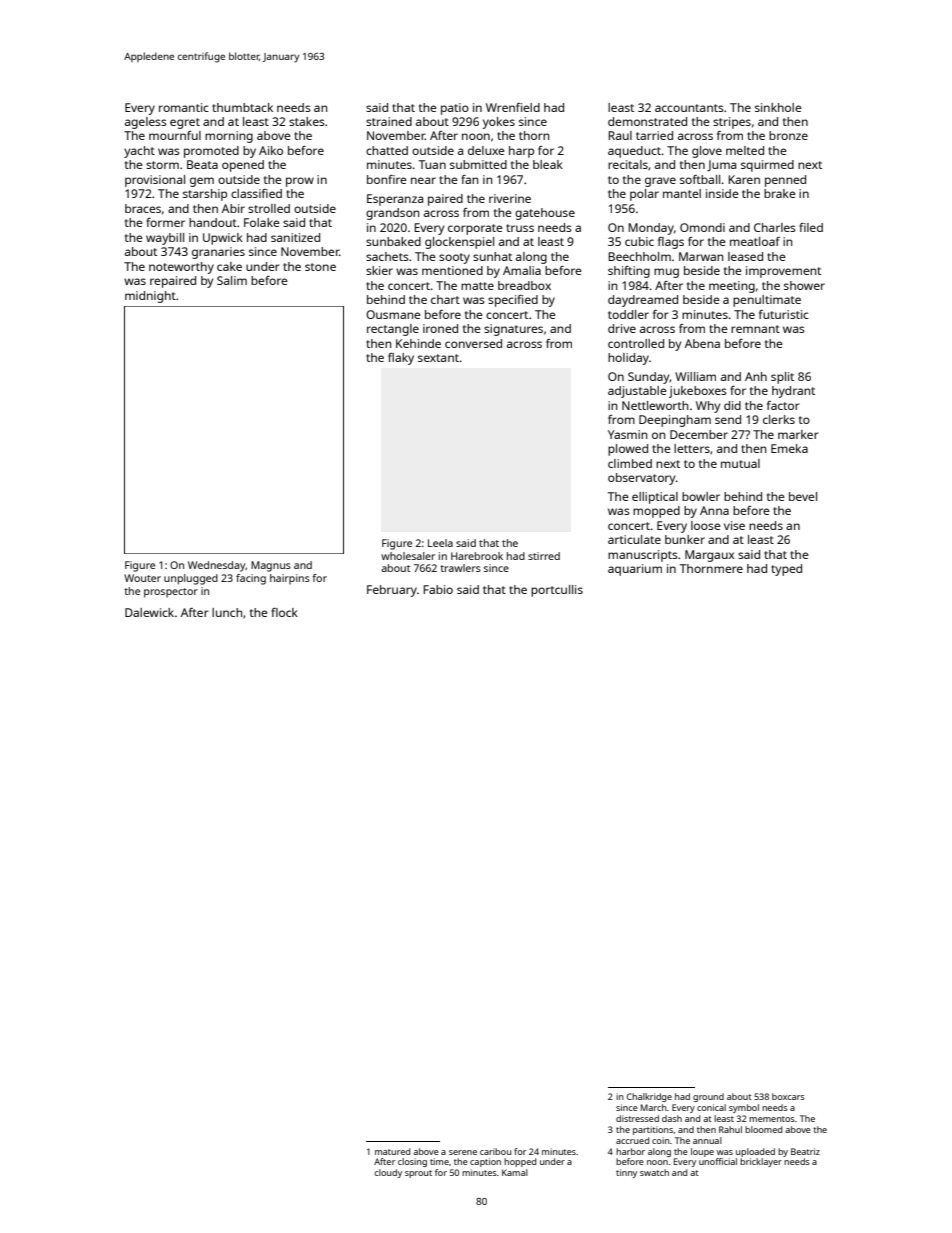  Describe the element at coordinates (149, 612) in the page. I see `Dalewick` at that location.
